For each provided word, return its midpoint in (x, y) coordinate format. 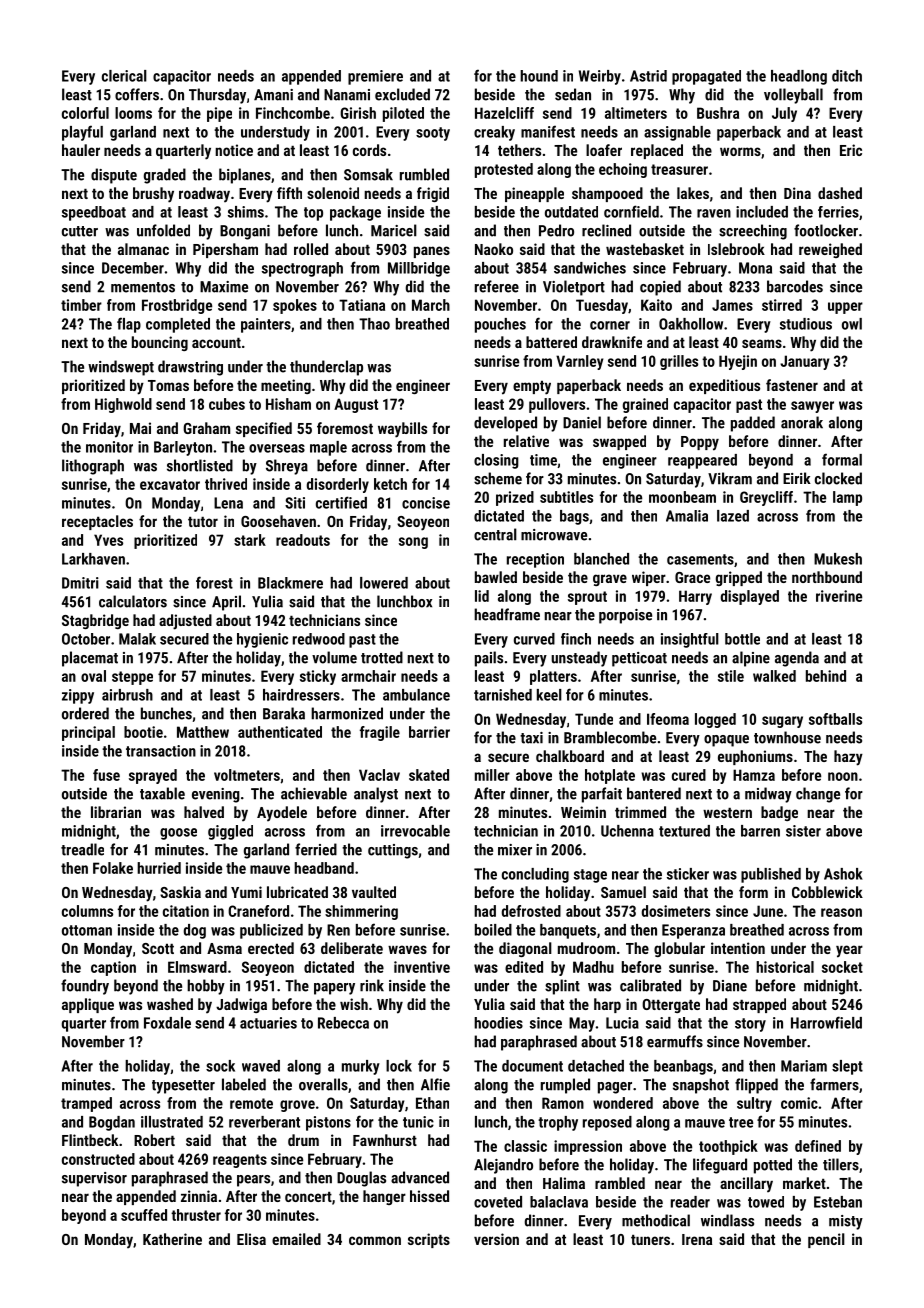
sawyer (812, 407)
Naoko (494, 249)
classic (525, 1146)
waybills (402, 430)
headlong (799, 77)
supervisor (94, 1179)
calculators (133, 601)
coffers (137, 94)
